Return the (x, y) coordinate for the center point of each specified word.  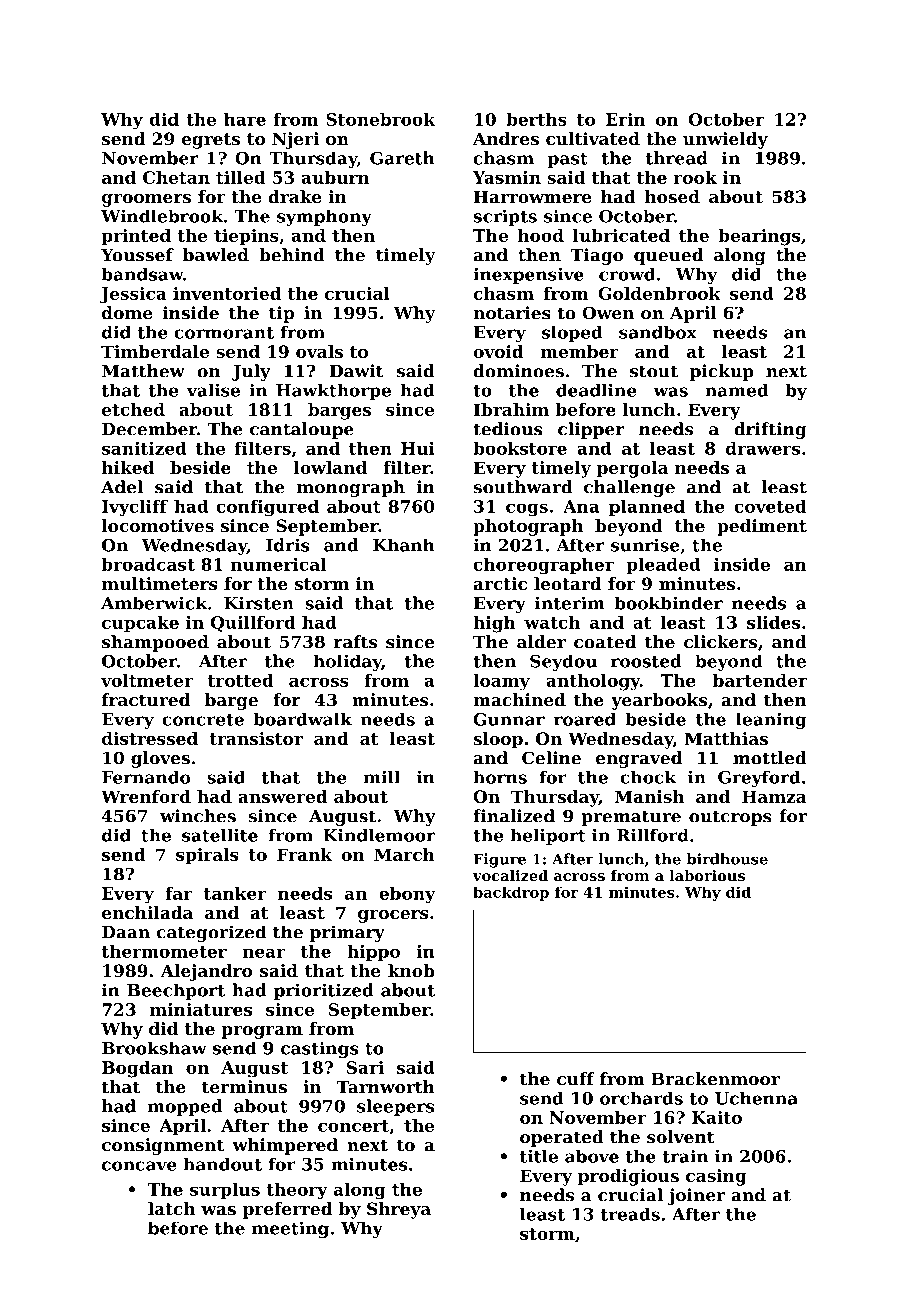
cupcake (140, 624)
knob (411, 970)
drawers (763, 448)
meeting (290, 1229)
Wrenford (146, 796)
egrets (211, 141)
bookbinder (668, 603)
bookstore (520, 448)
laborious (707, 875)
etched (133, 409)
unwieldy (725, 140)
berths (536, 119)
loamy (501, 682)
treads (630, 1214)
